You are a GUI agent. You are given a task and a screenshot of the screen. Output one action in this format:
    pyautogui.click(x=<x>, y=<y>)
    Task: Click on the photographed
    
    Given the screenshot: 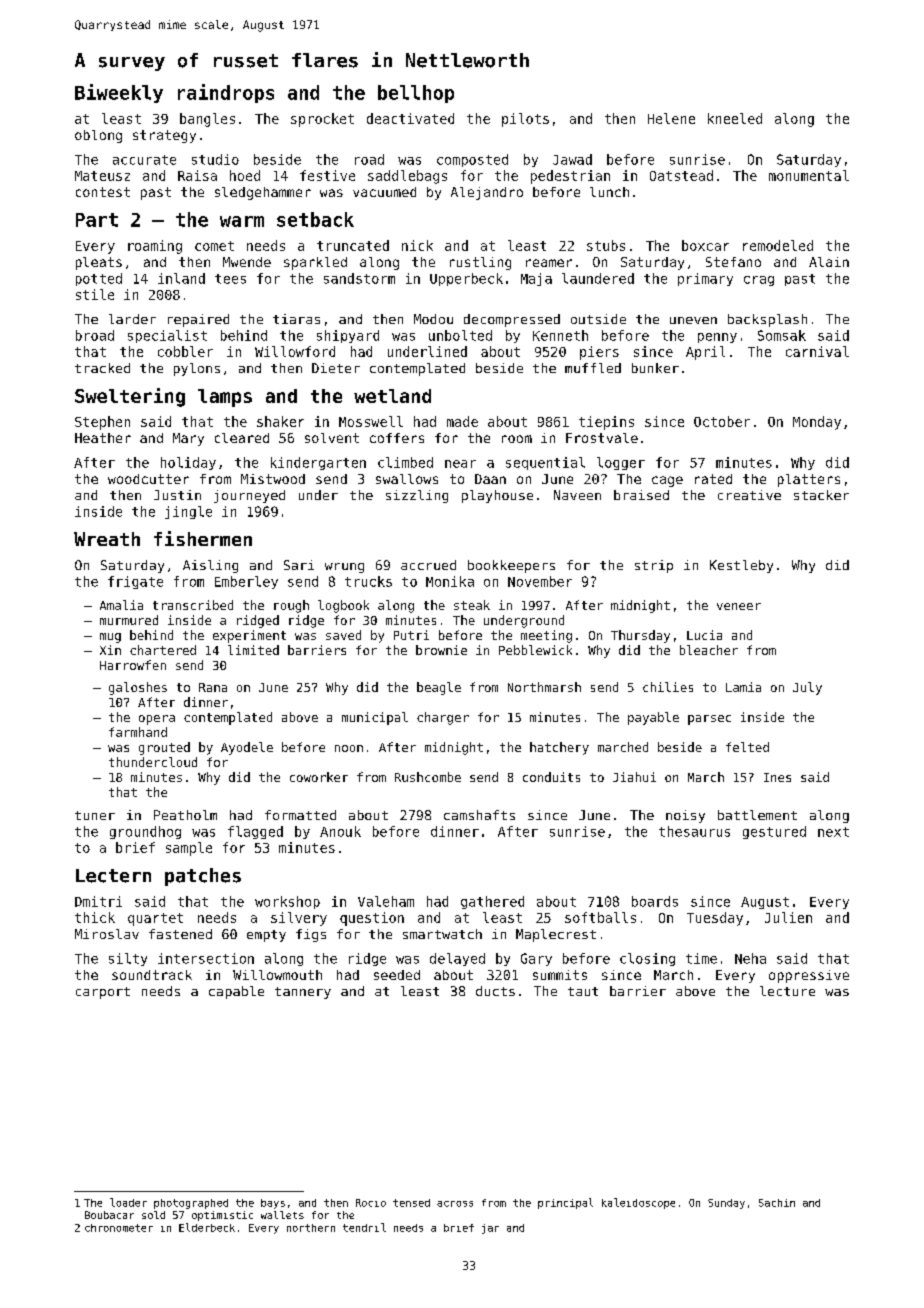 What is the action you would take?
    pyautogui.click(x=191, y=1204)
